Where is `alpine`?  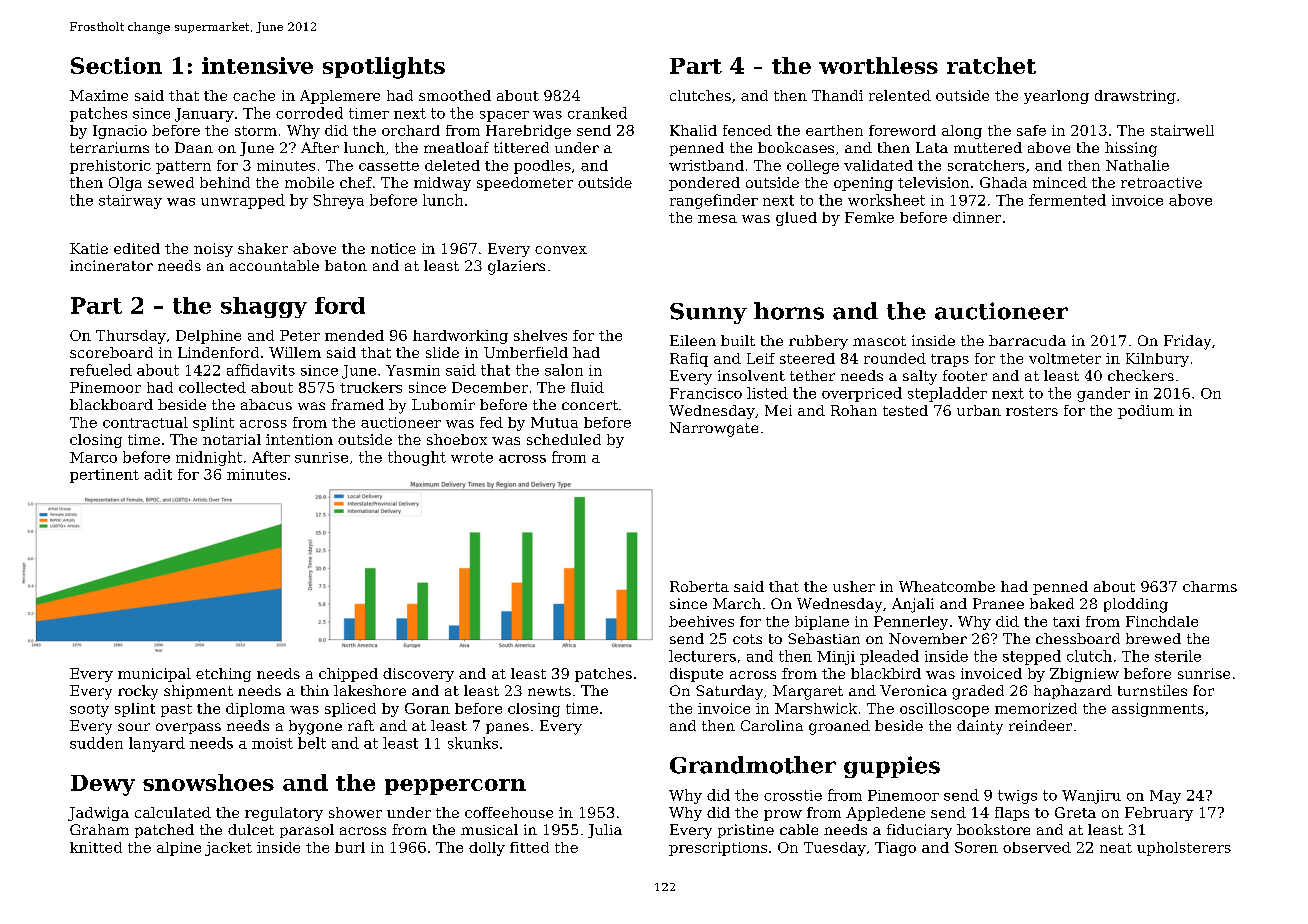 alpine is located at coordinates (179, 849).
